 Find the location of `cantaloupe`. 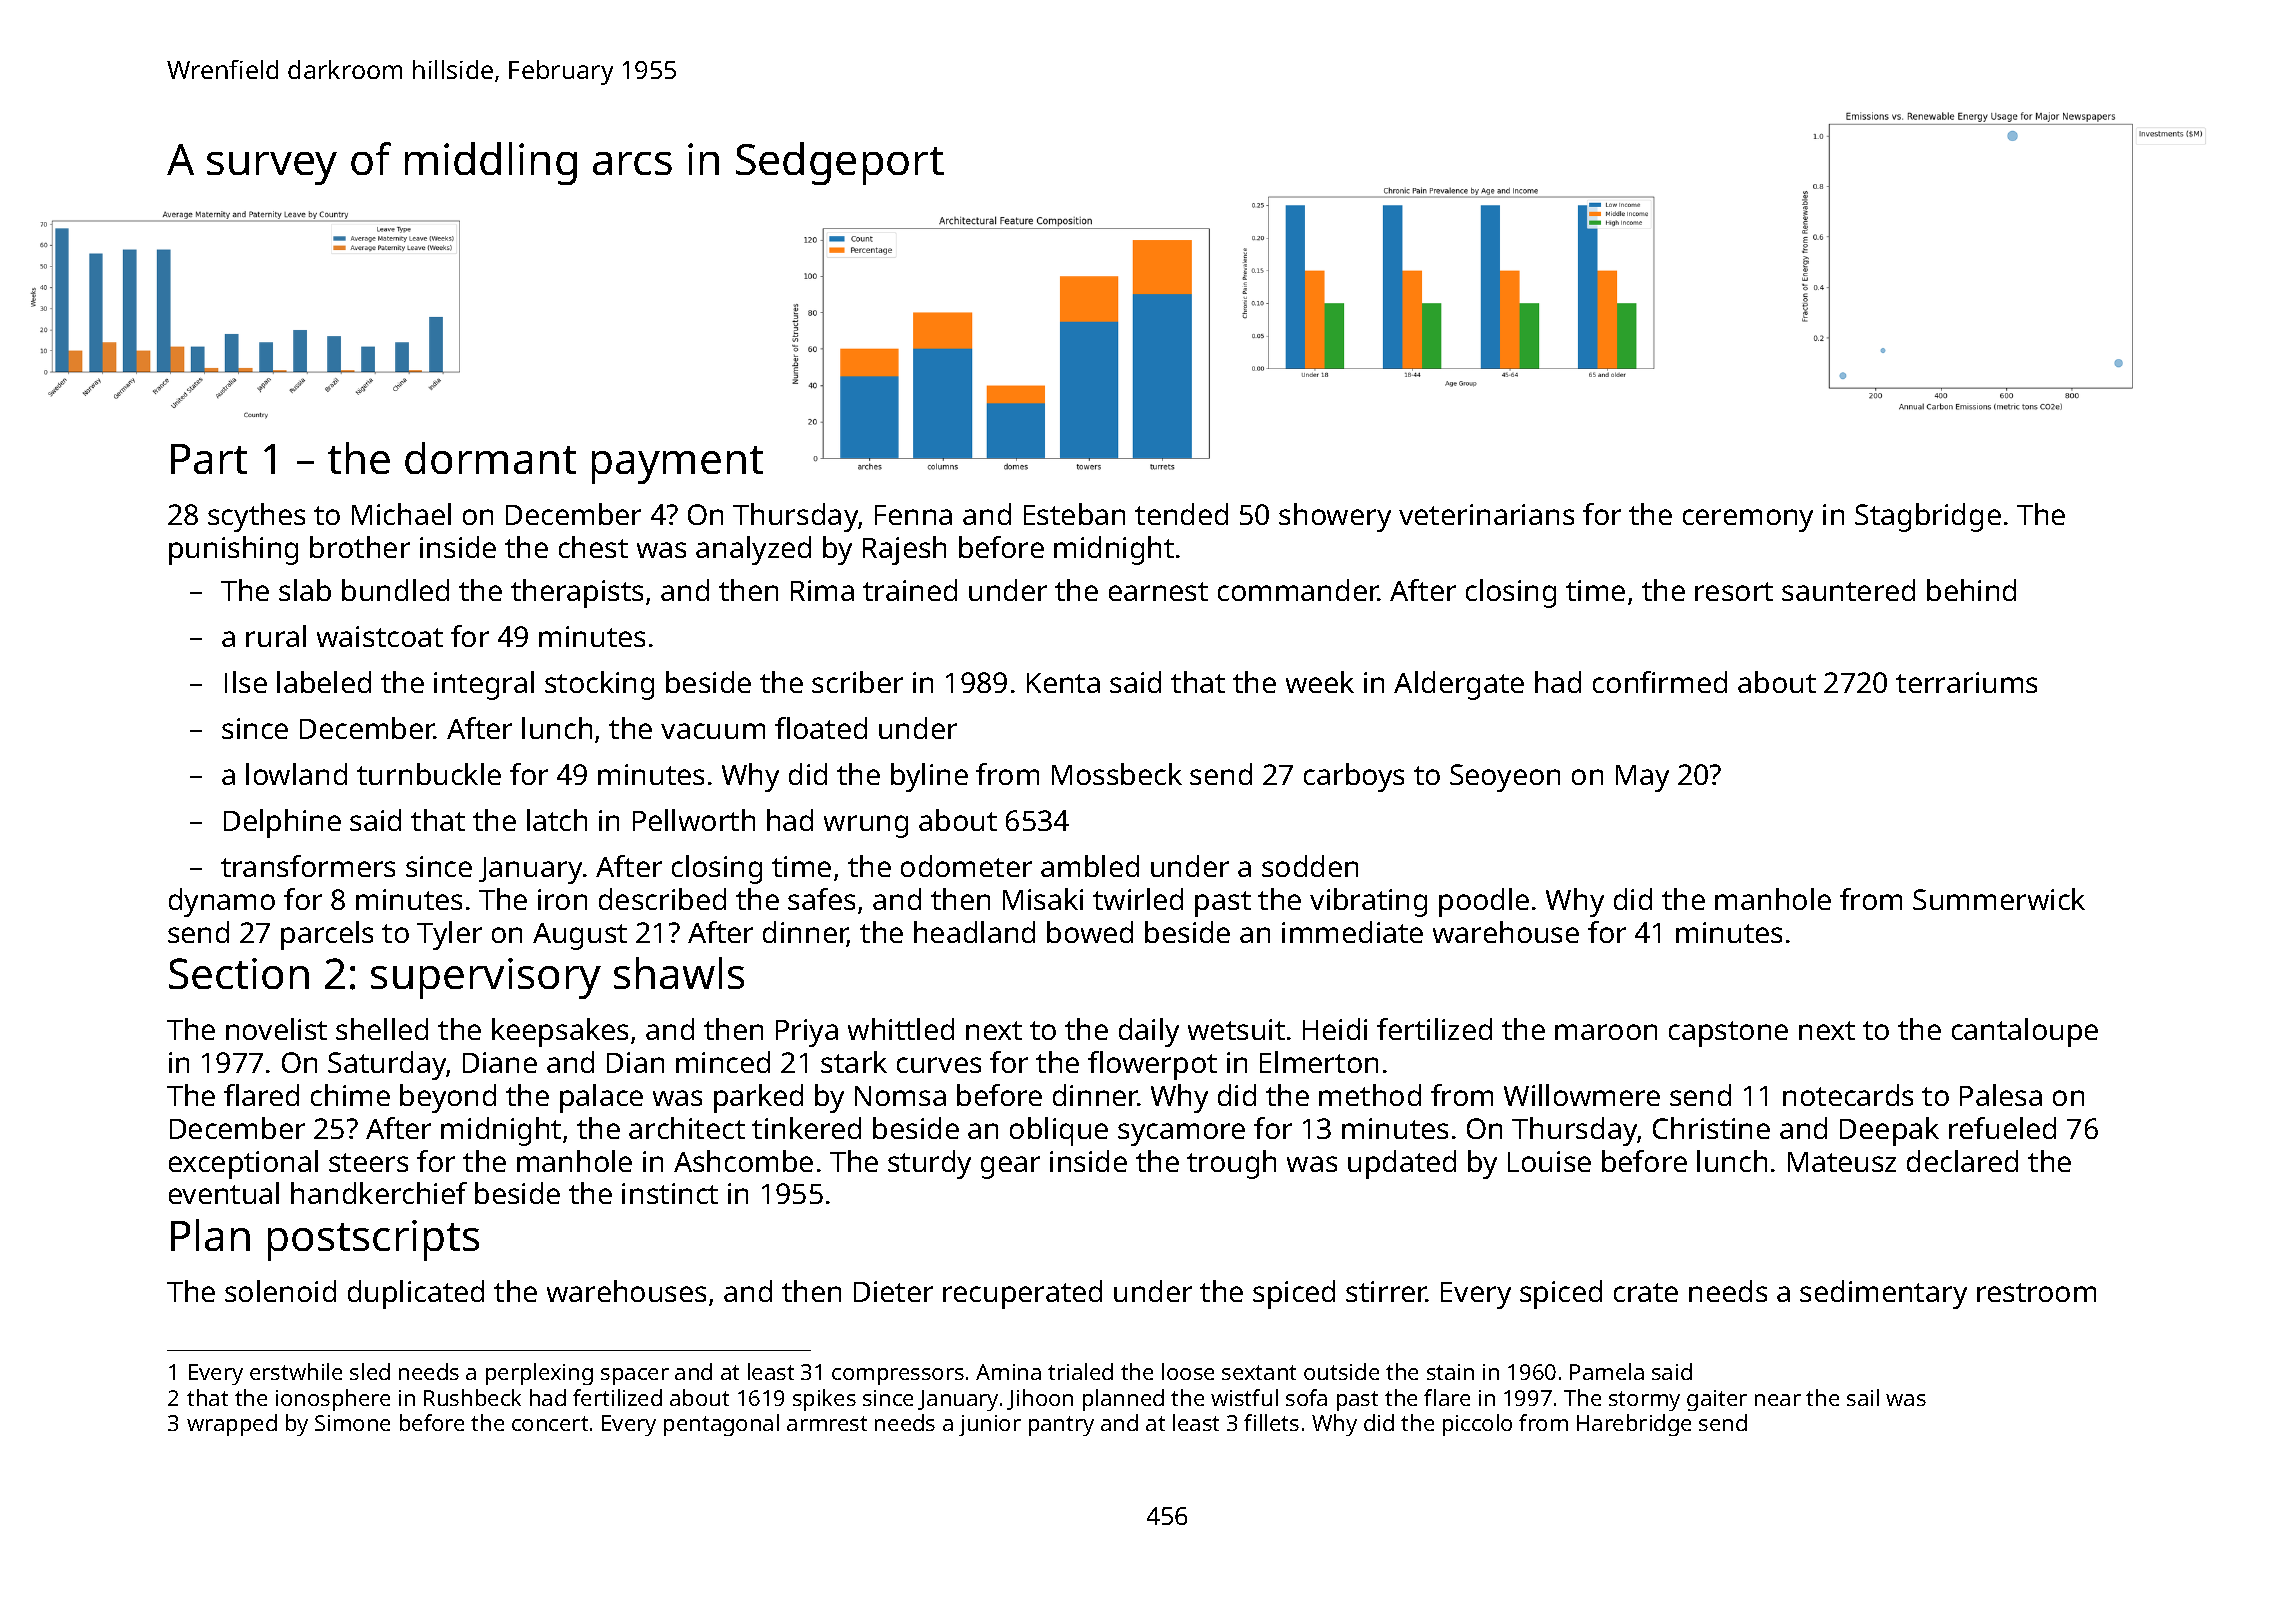

cantaloupe is located at coordinates (2025, 1032).
